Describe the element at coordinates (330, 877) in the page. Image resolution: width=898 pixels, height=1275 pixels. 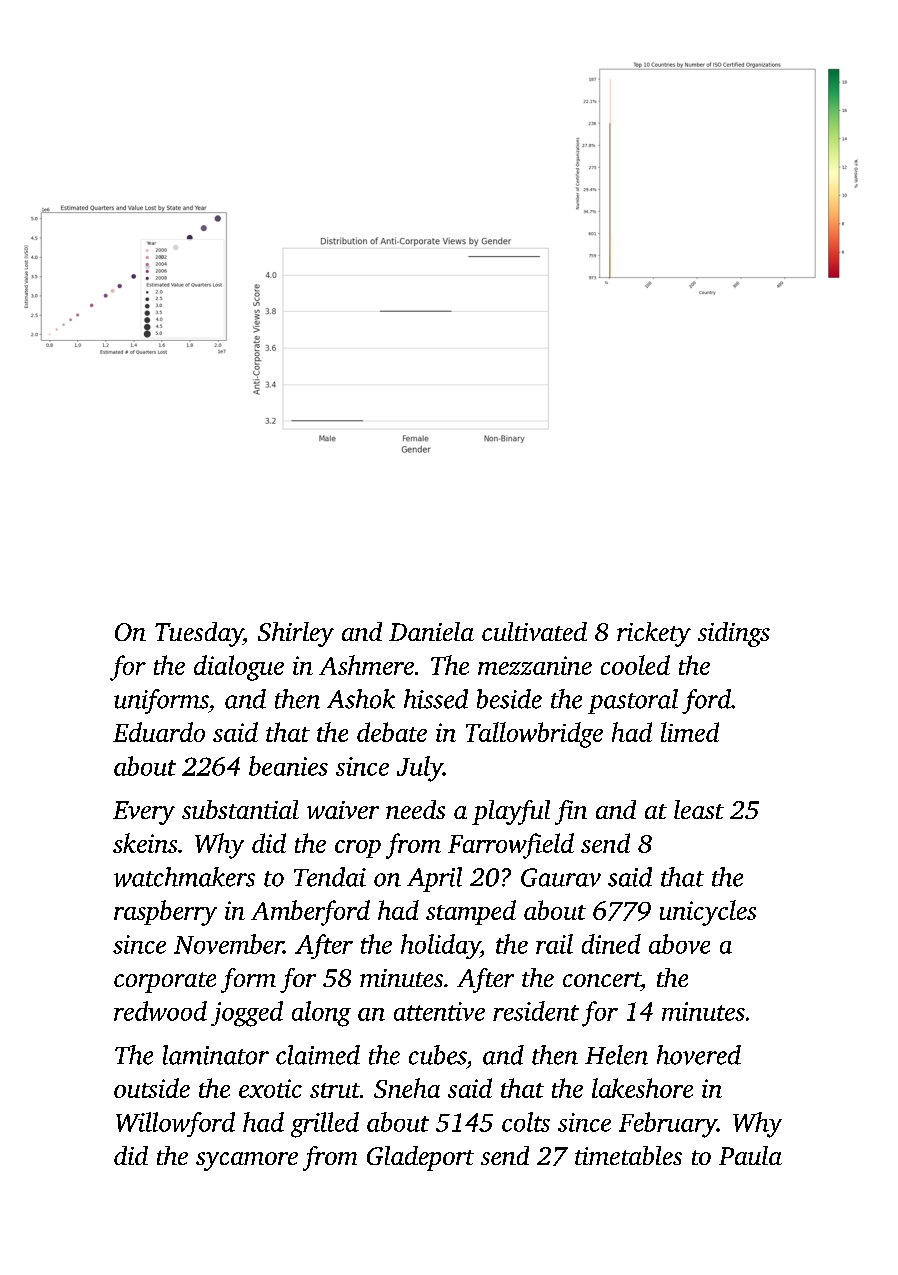
I see `Tendai` at that location.
